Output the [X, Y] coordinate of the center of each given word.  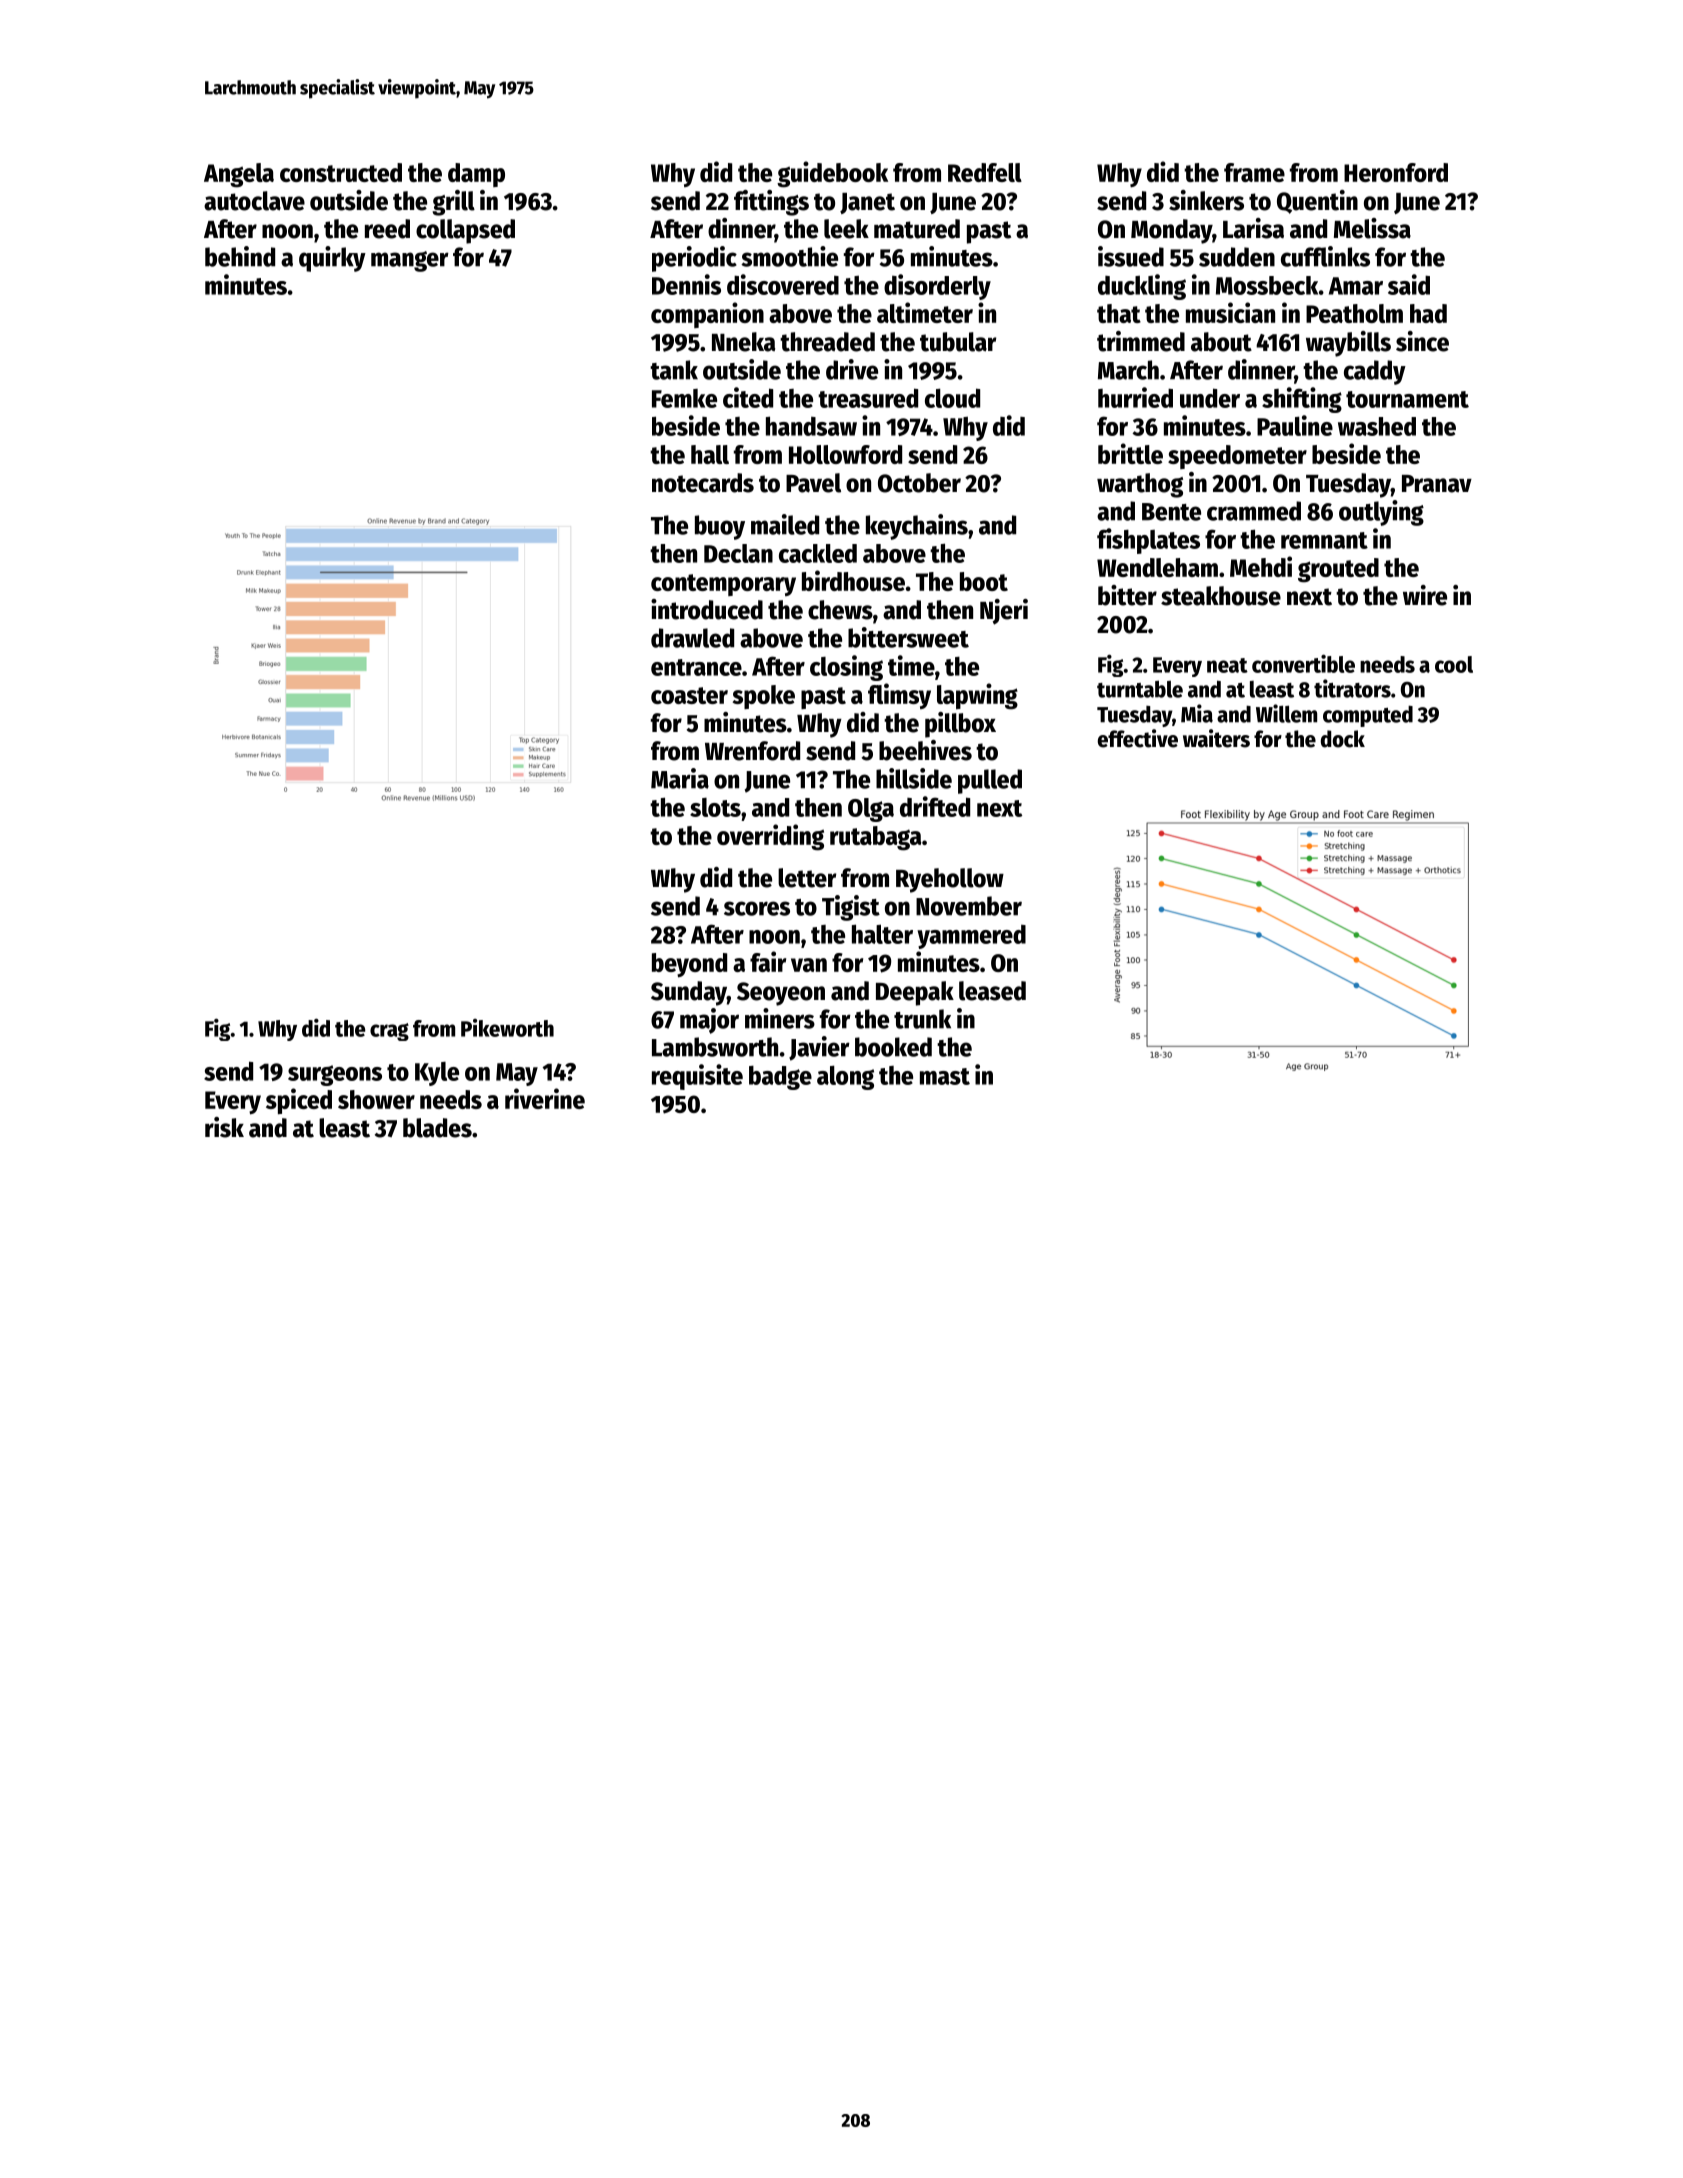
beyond [689, 965]
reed [387, 229]
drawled [692, 638]
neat [1227, 665]
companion [707, 315]
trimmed [1141, 341]
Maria [680, 778]
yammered [971, 937]
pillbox [960, 725]
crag [389, 1032]
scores [757, 908]
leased [992, 991]
